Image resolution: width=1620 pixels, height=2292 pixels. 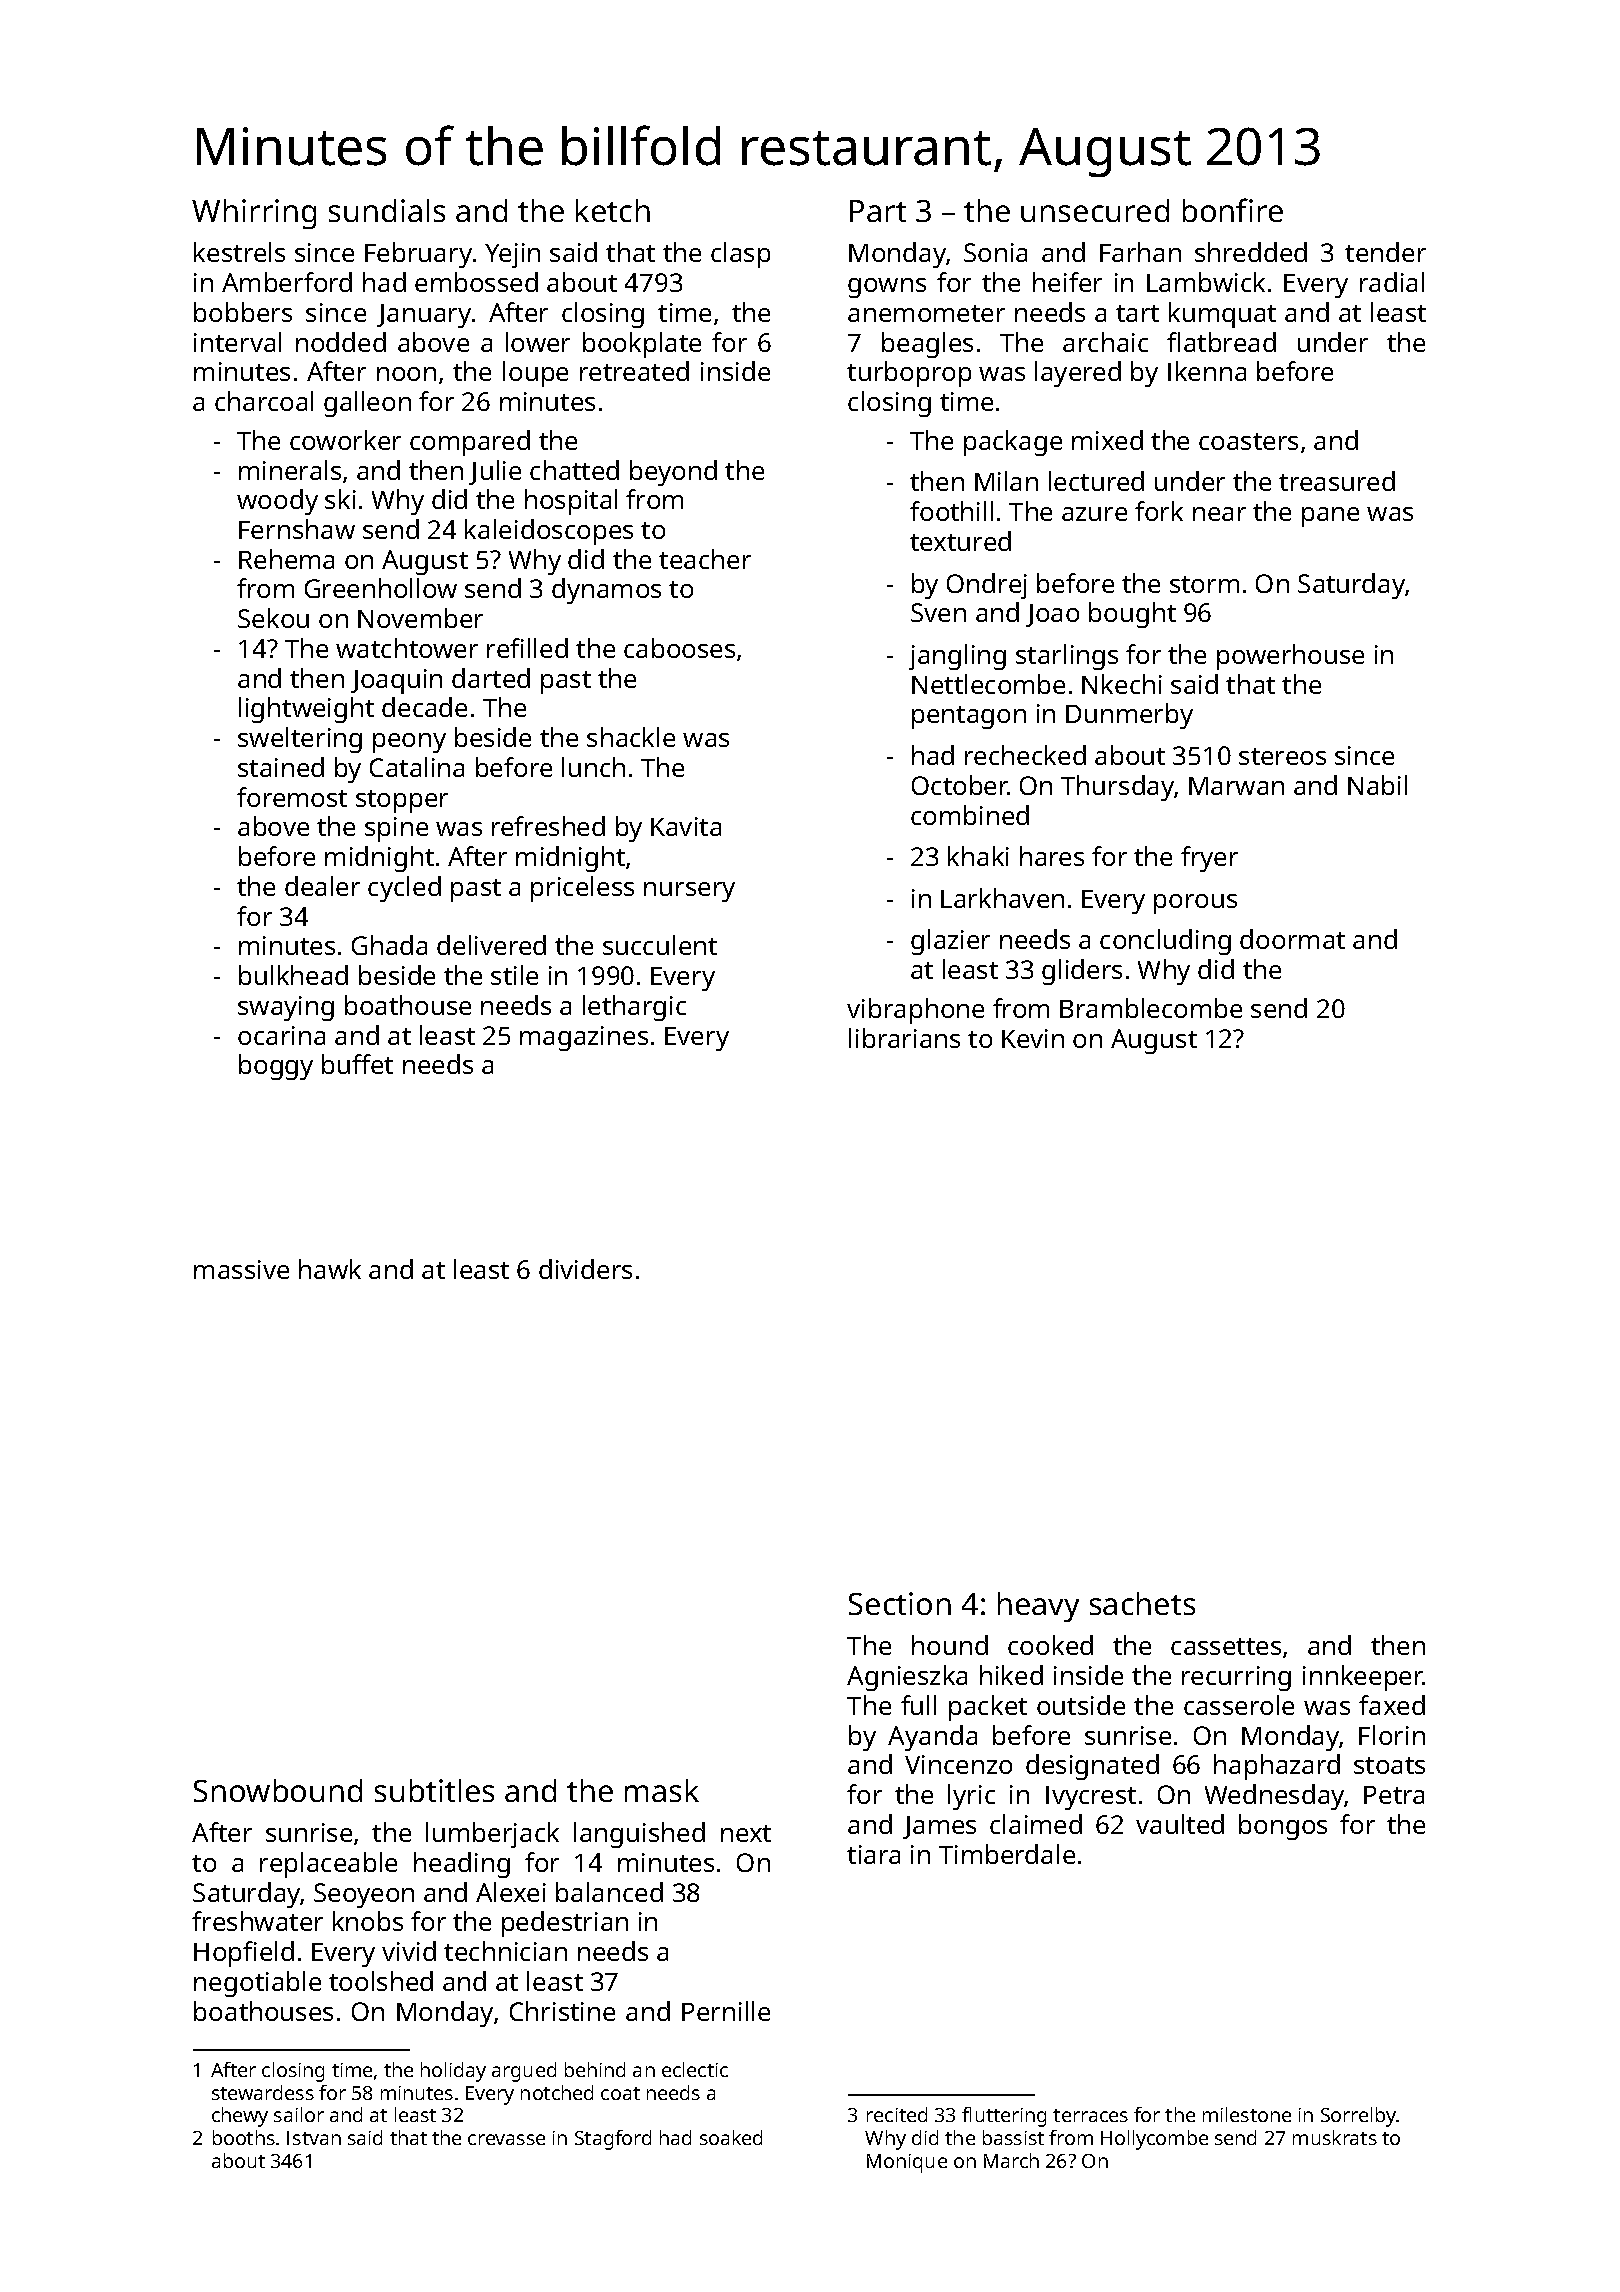 What do you see at coordinates (254, 214) in the screenshot?
I see `Whirring` at bounding box center [254, 214].
